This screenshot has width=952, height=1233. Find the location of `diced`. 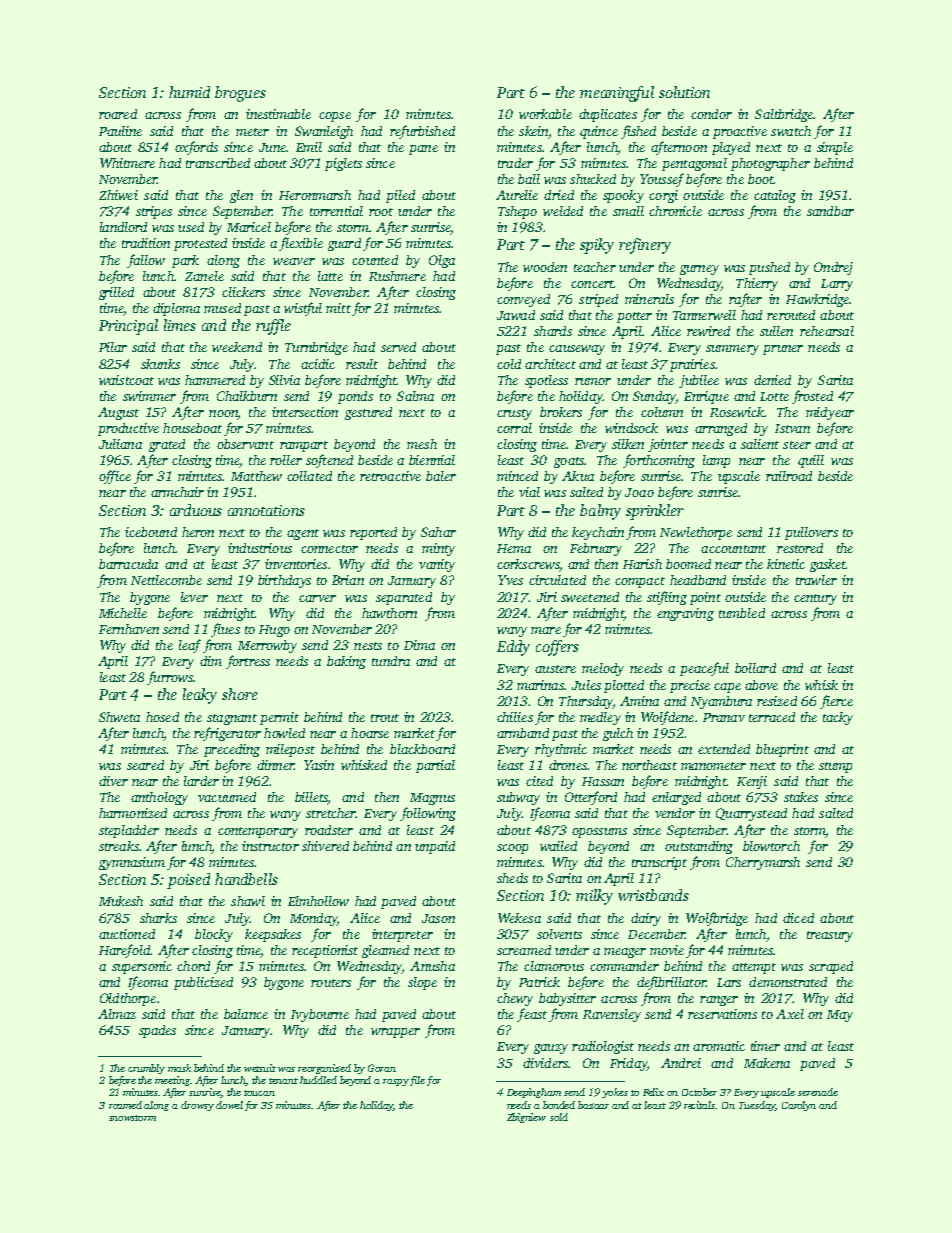

diced is located at coordinates (798, 918).
